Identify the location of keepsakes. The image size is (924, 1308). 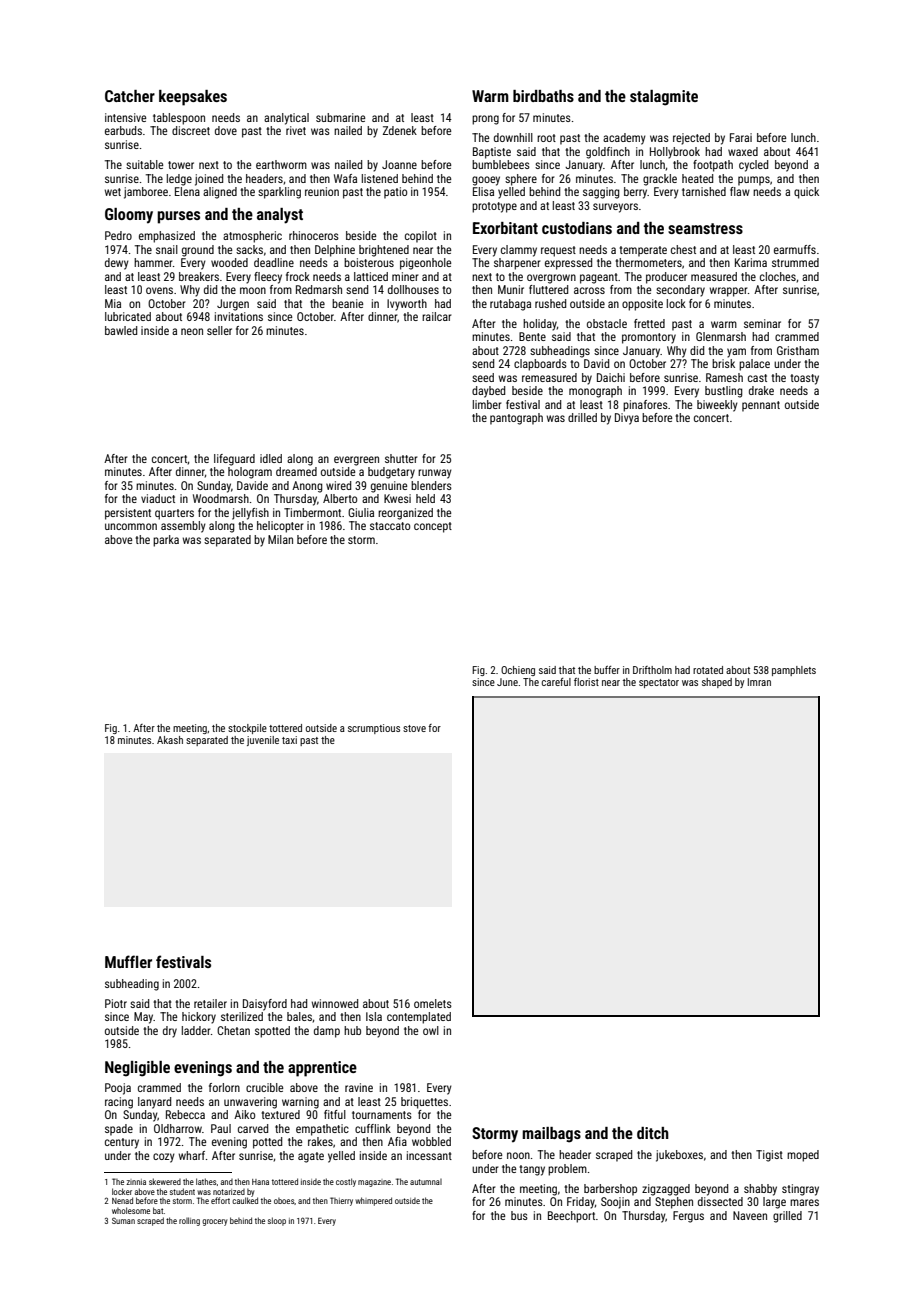
(193, 98).
